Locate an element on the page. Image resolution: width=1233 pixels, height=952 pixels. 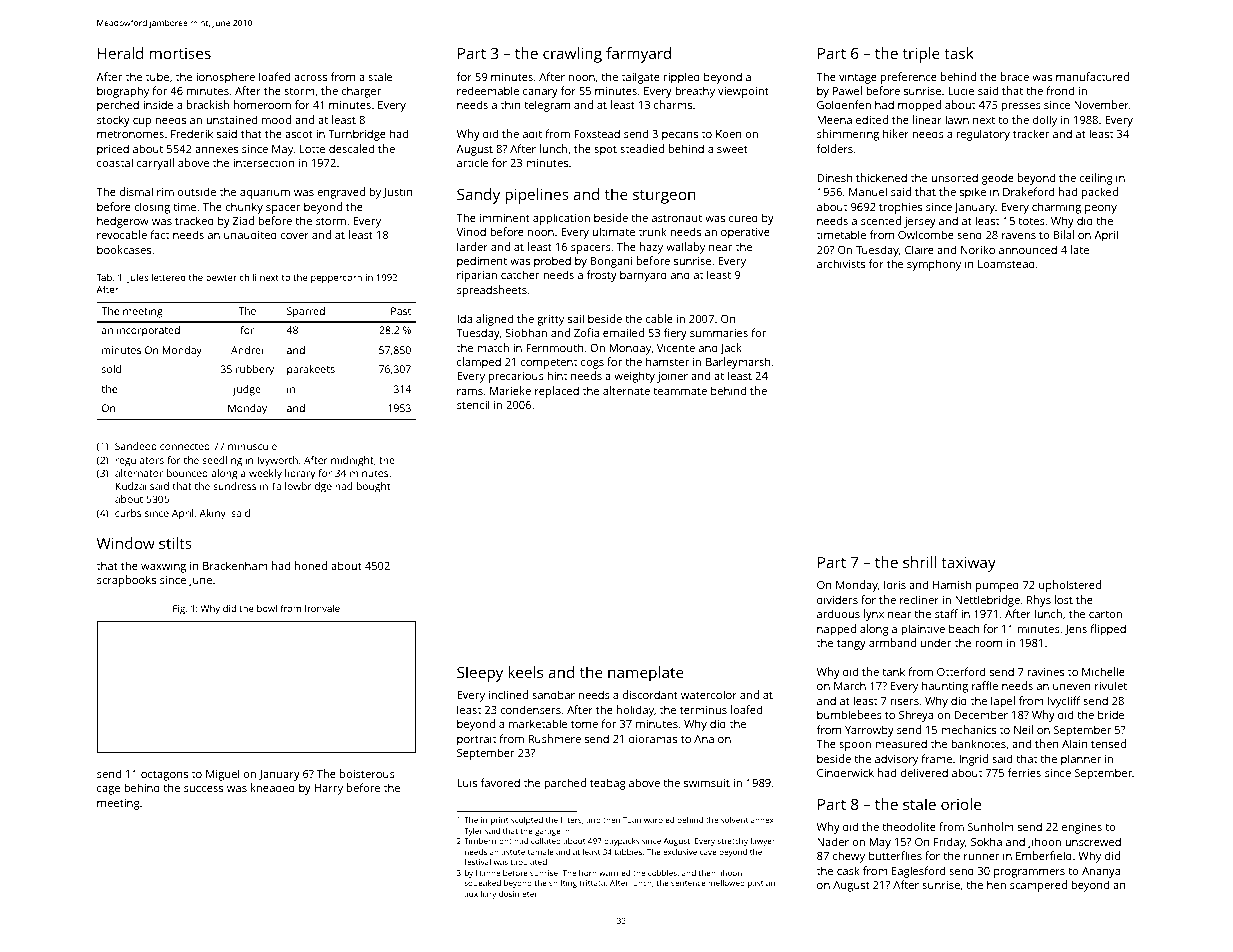
Barleymarsh is located at coordinates (738, 363).
